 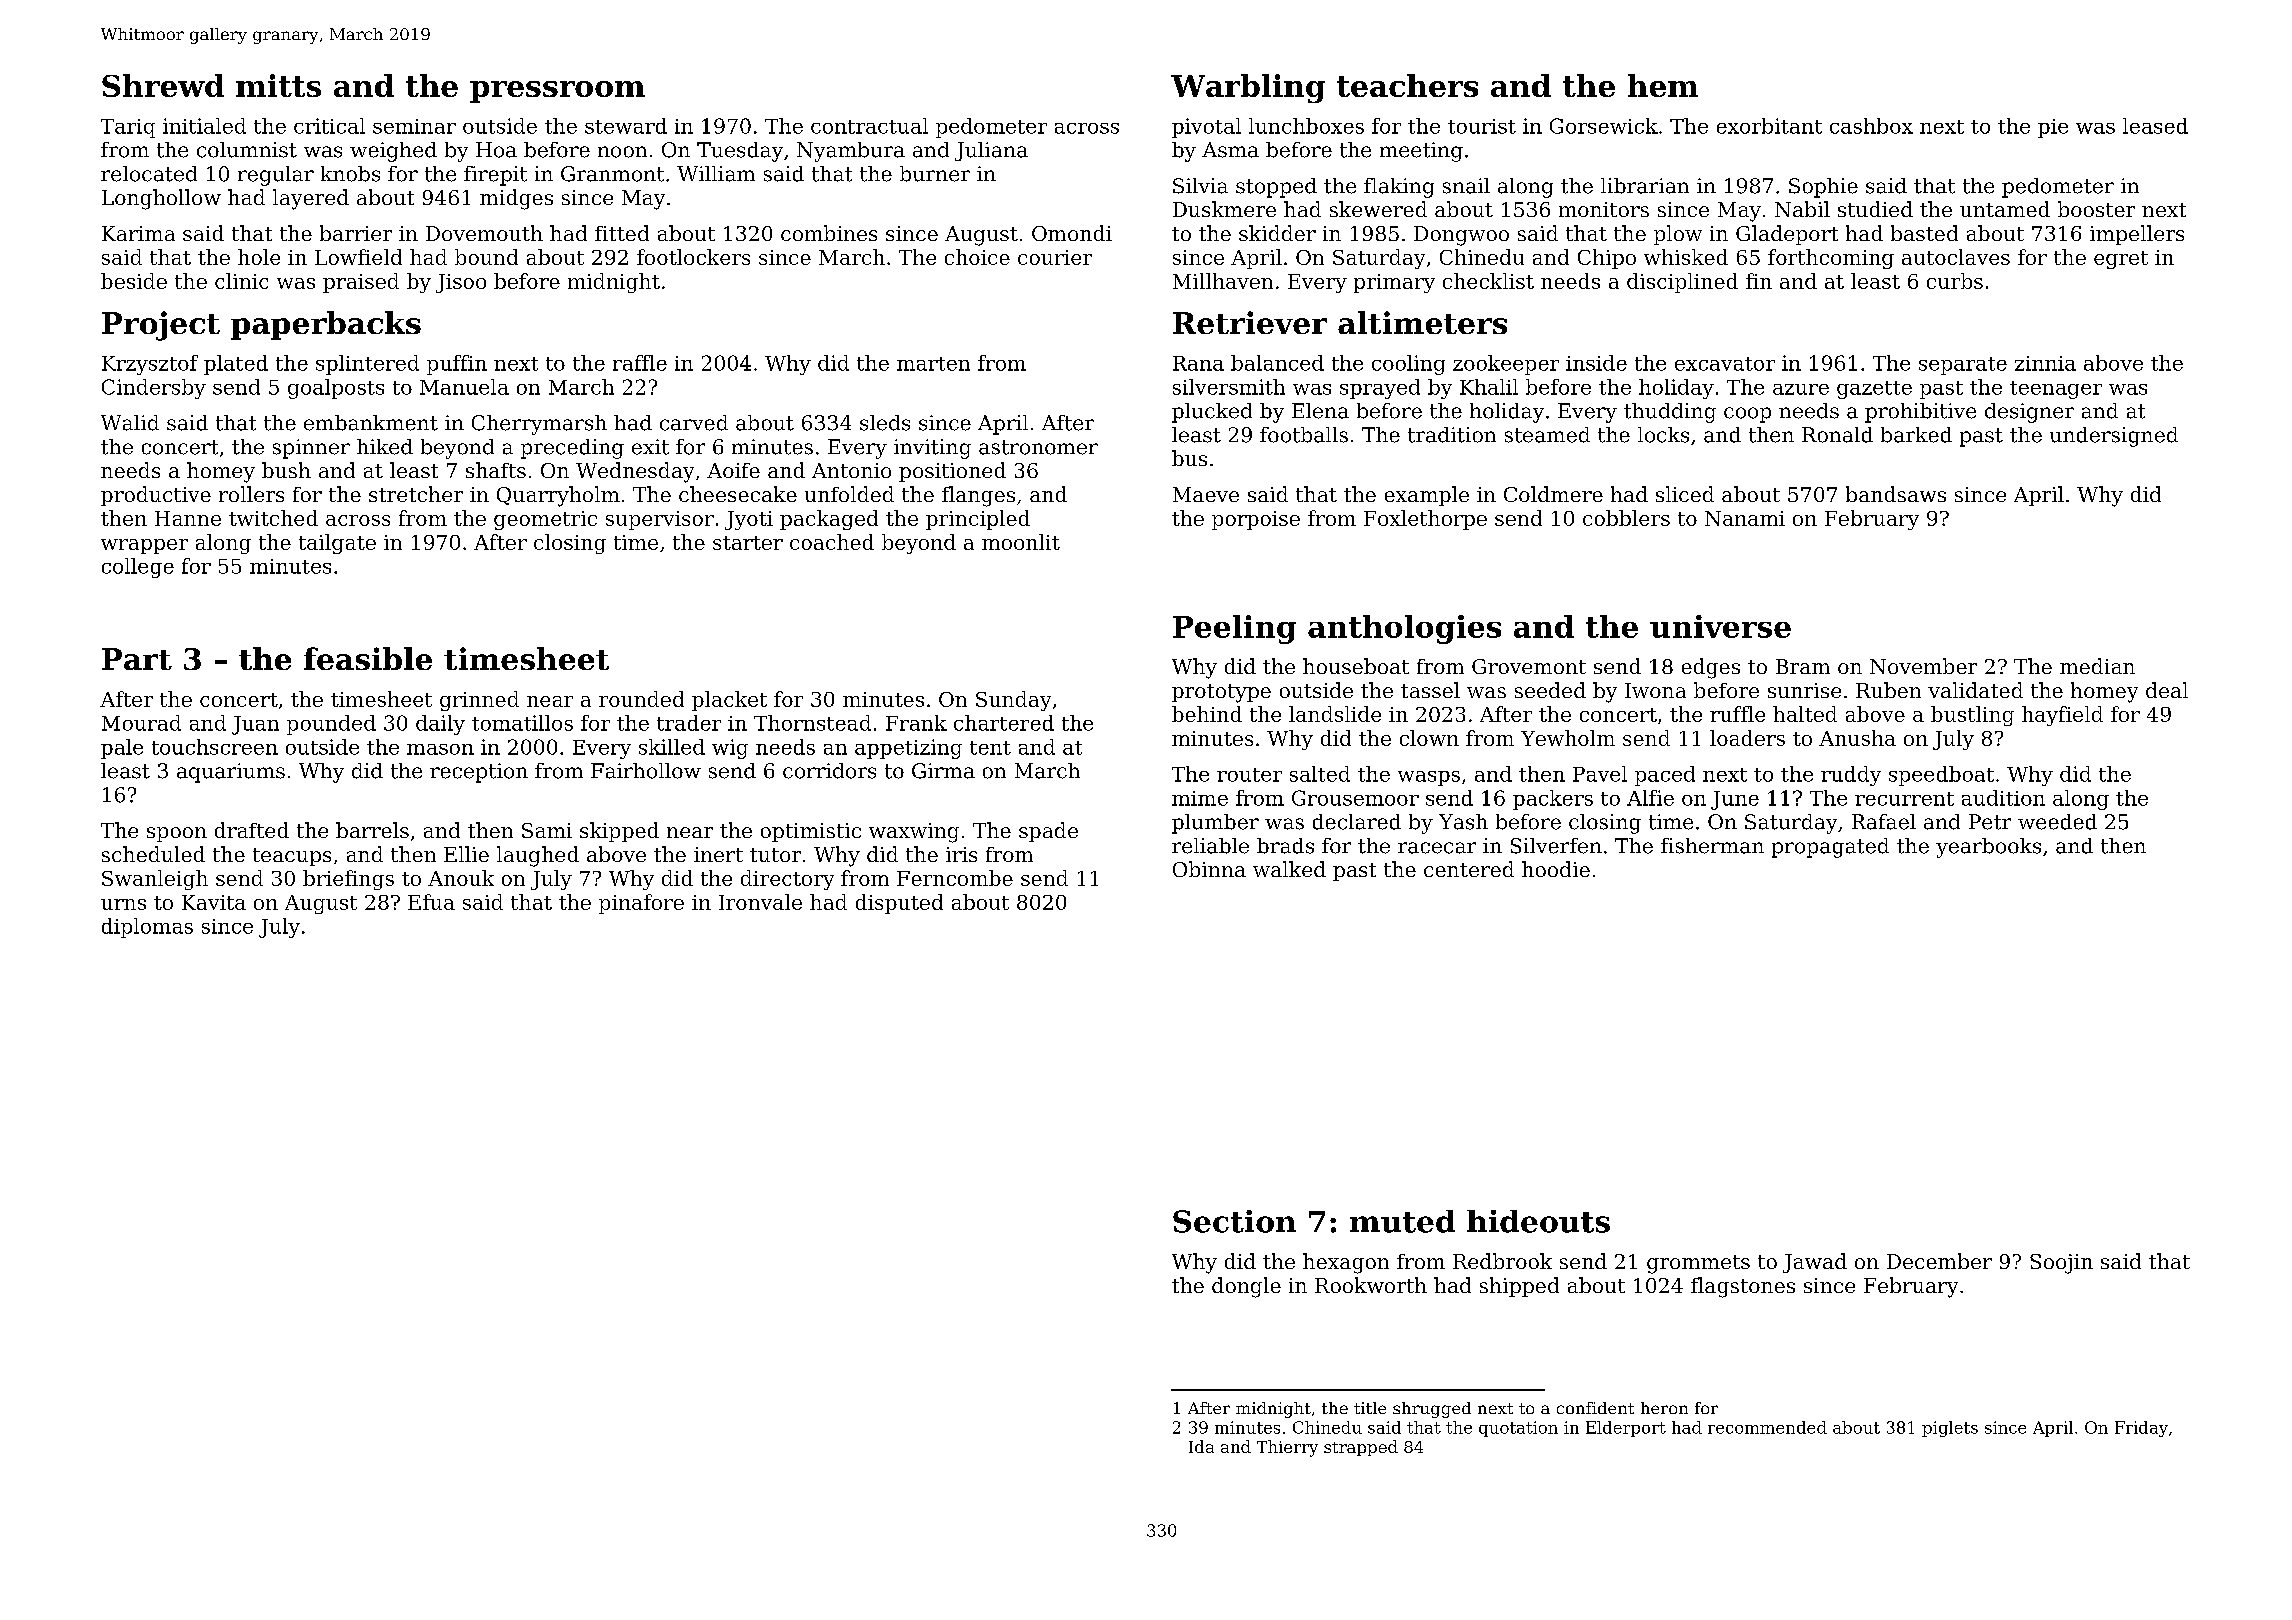 I want to click on paperbacks, so click(x=326, y=325).
